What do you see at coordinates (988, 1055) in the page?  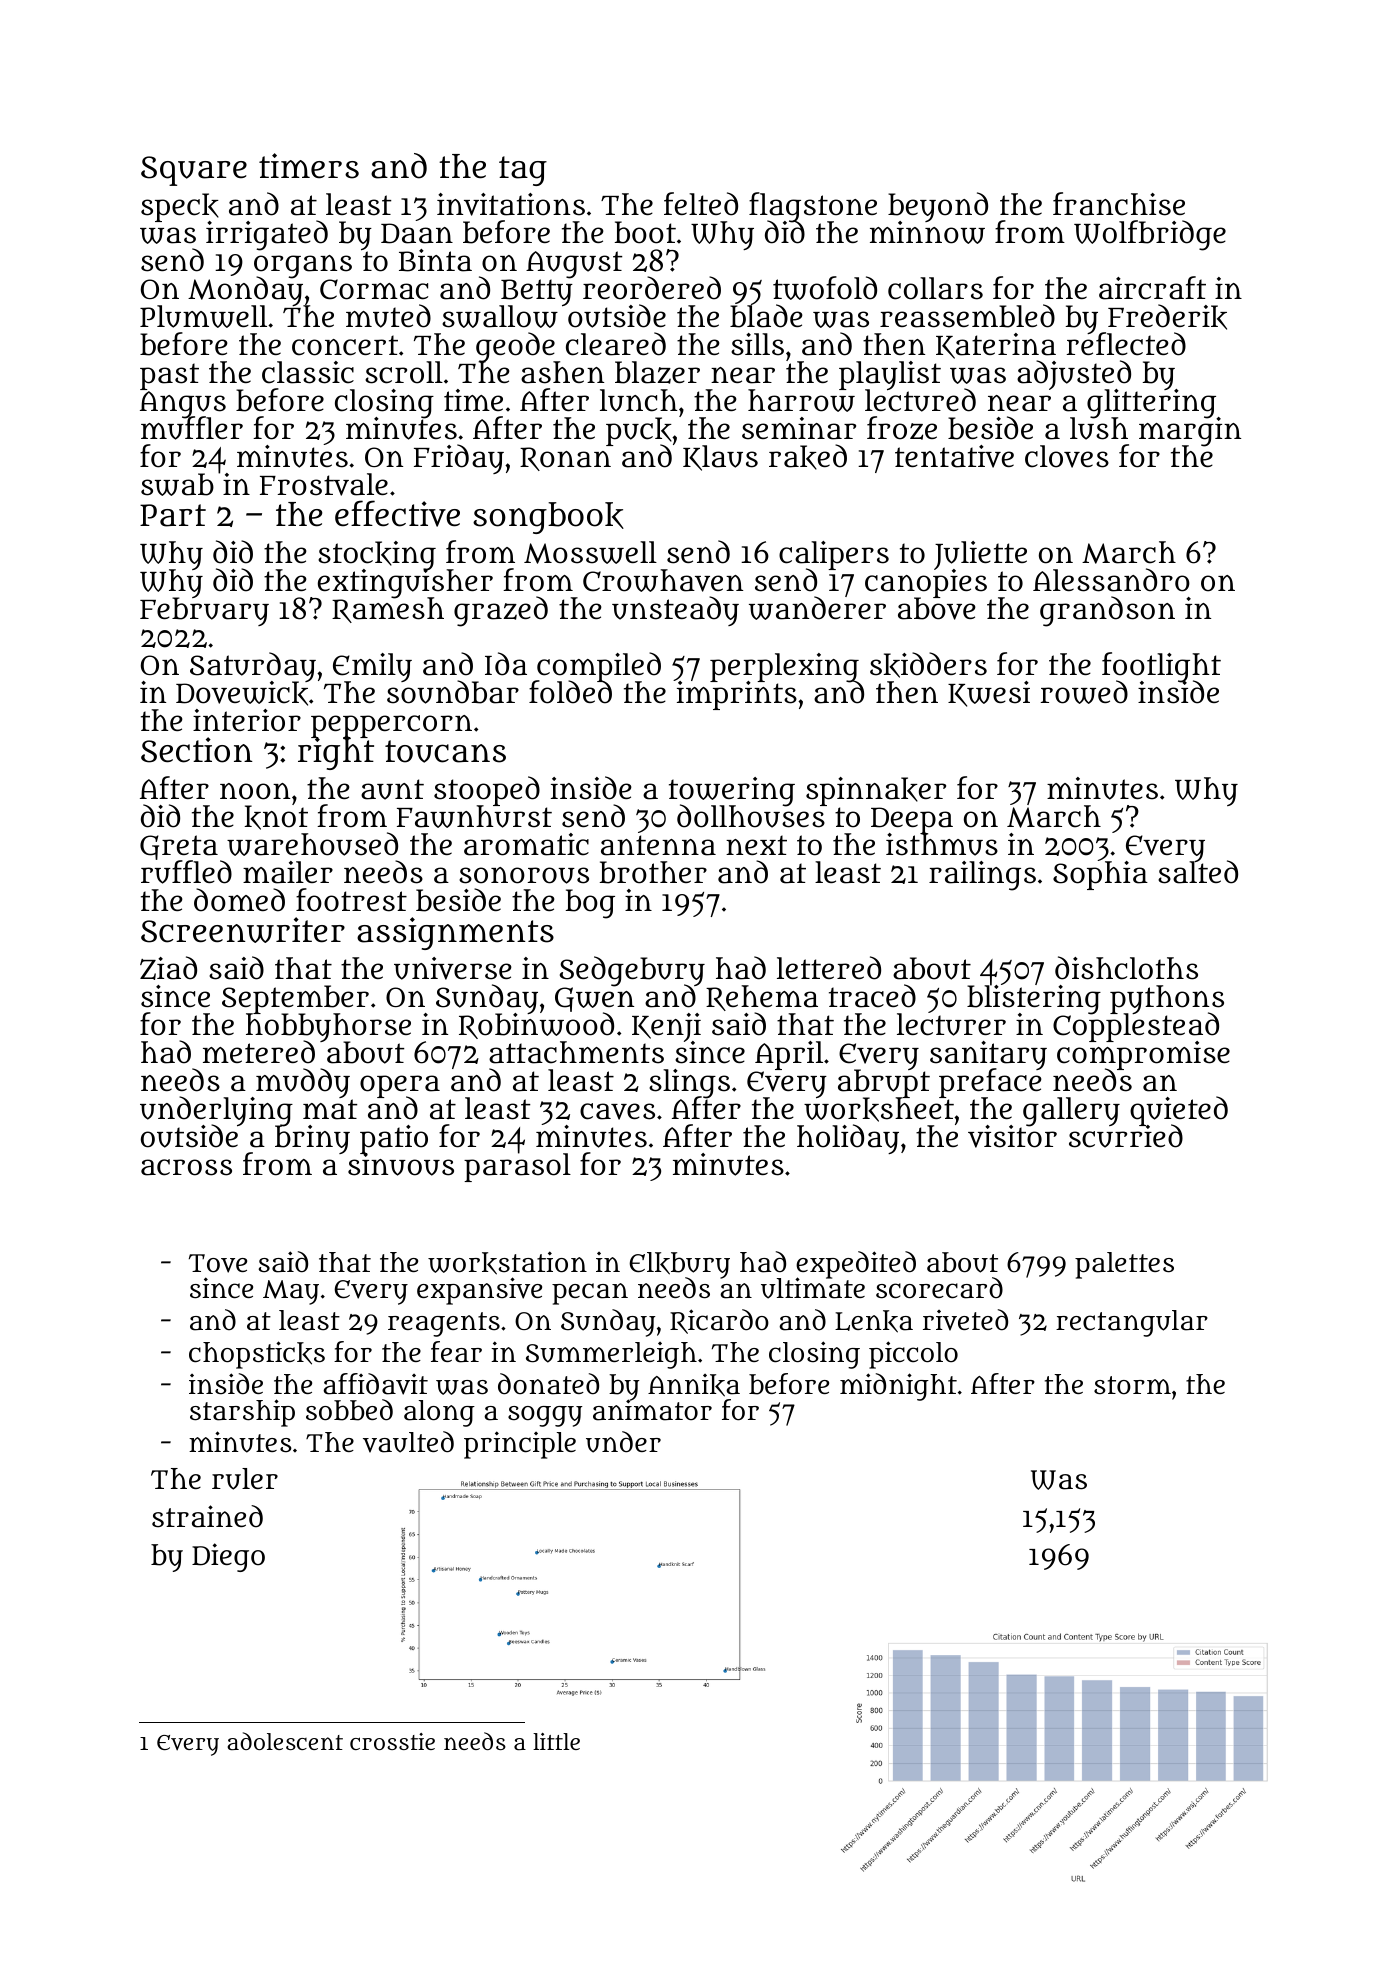 I see `sanitary` at bounding box center [988, 1055].
